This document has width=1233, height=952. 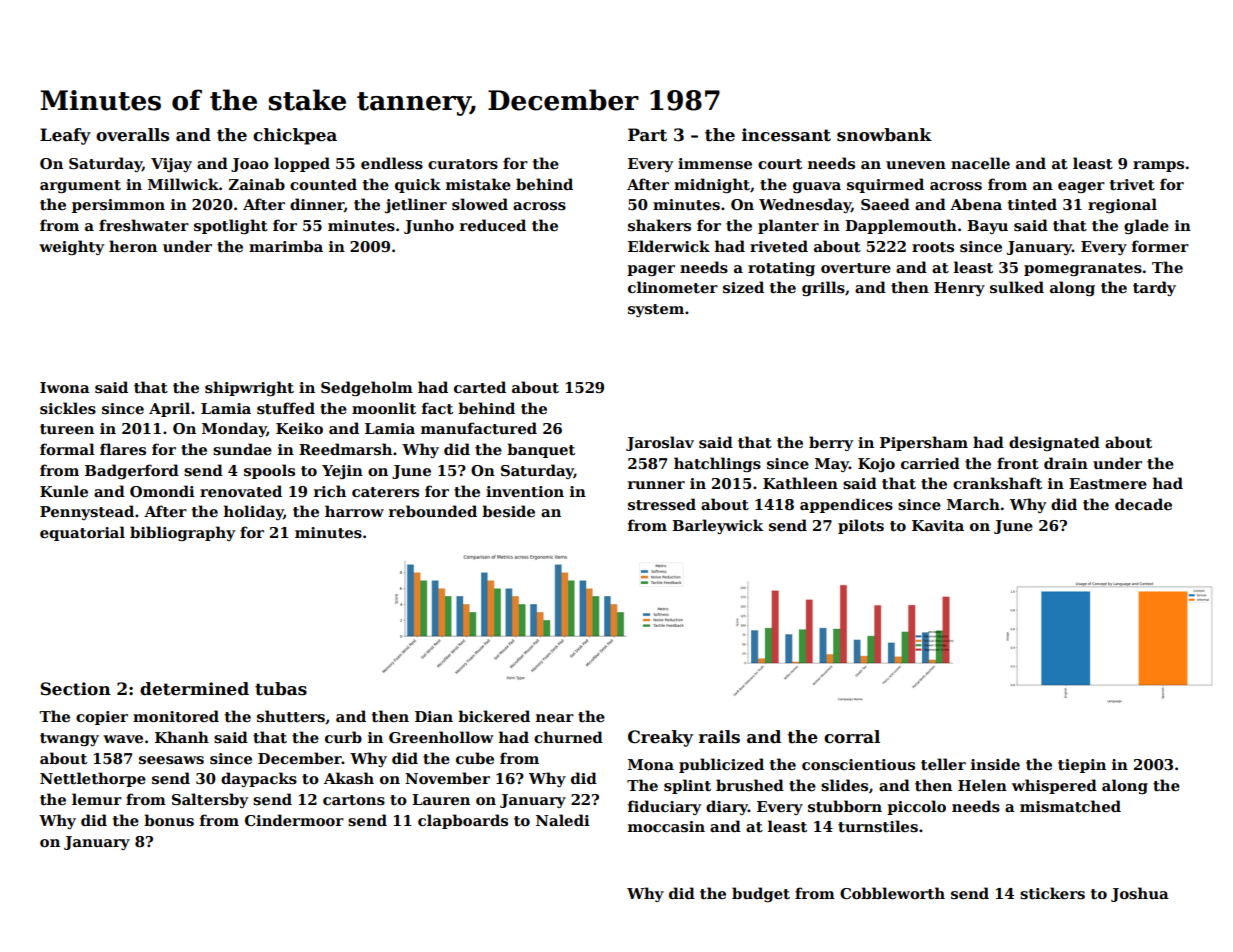 I want to click on tardy, so click(x=1154, y=288).
